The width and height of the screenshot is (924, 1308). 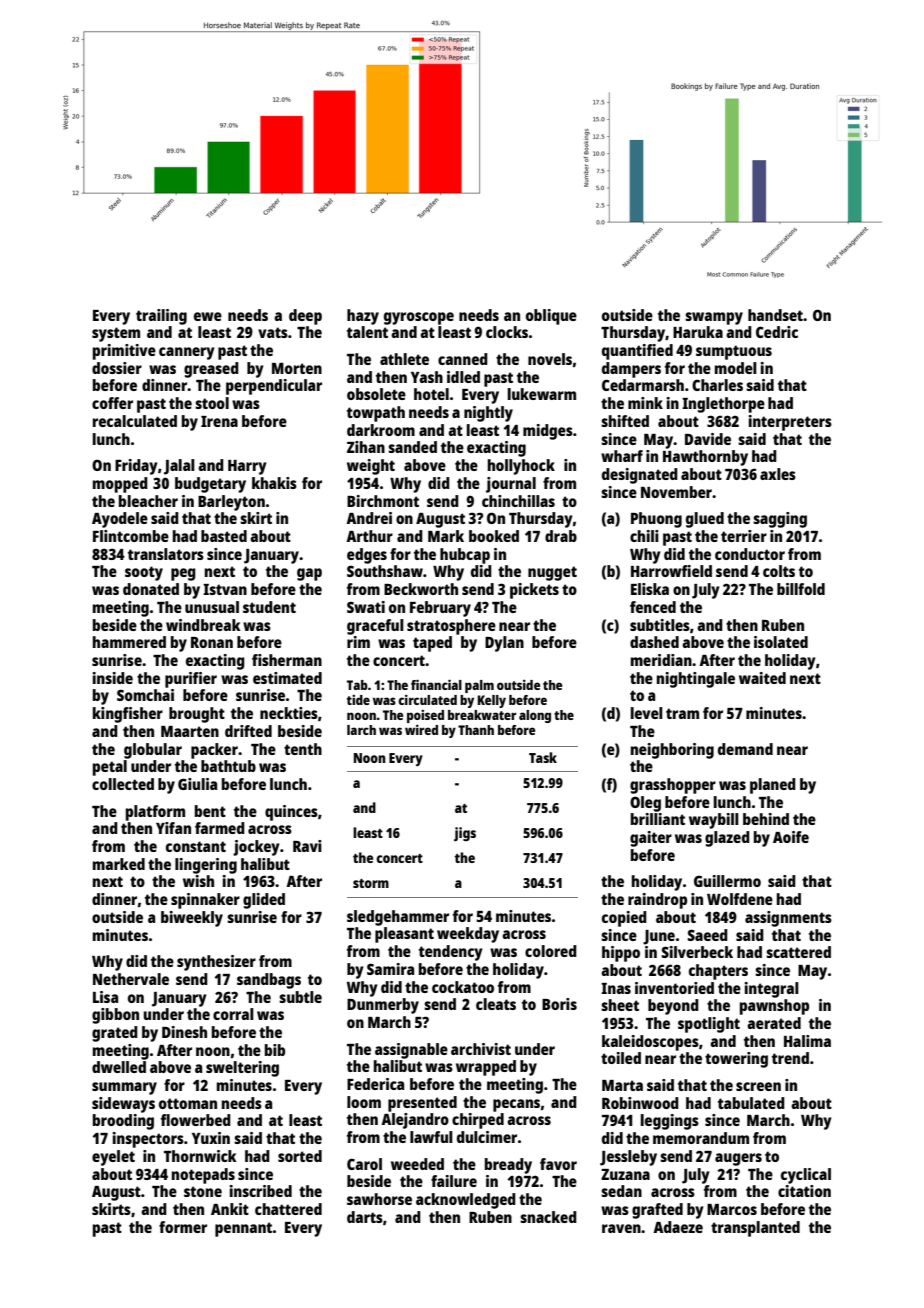 What do you see at coordinates (790, 423) in the screenshot?
I see `interpreters` at bounding box center [790, 423].
